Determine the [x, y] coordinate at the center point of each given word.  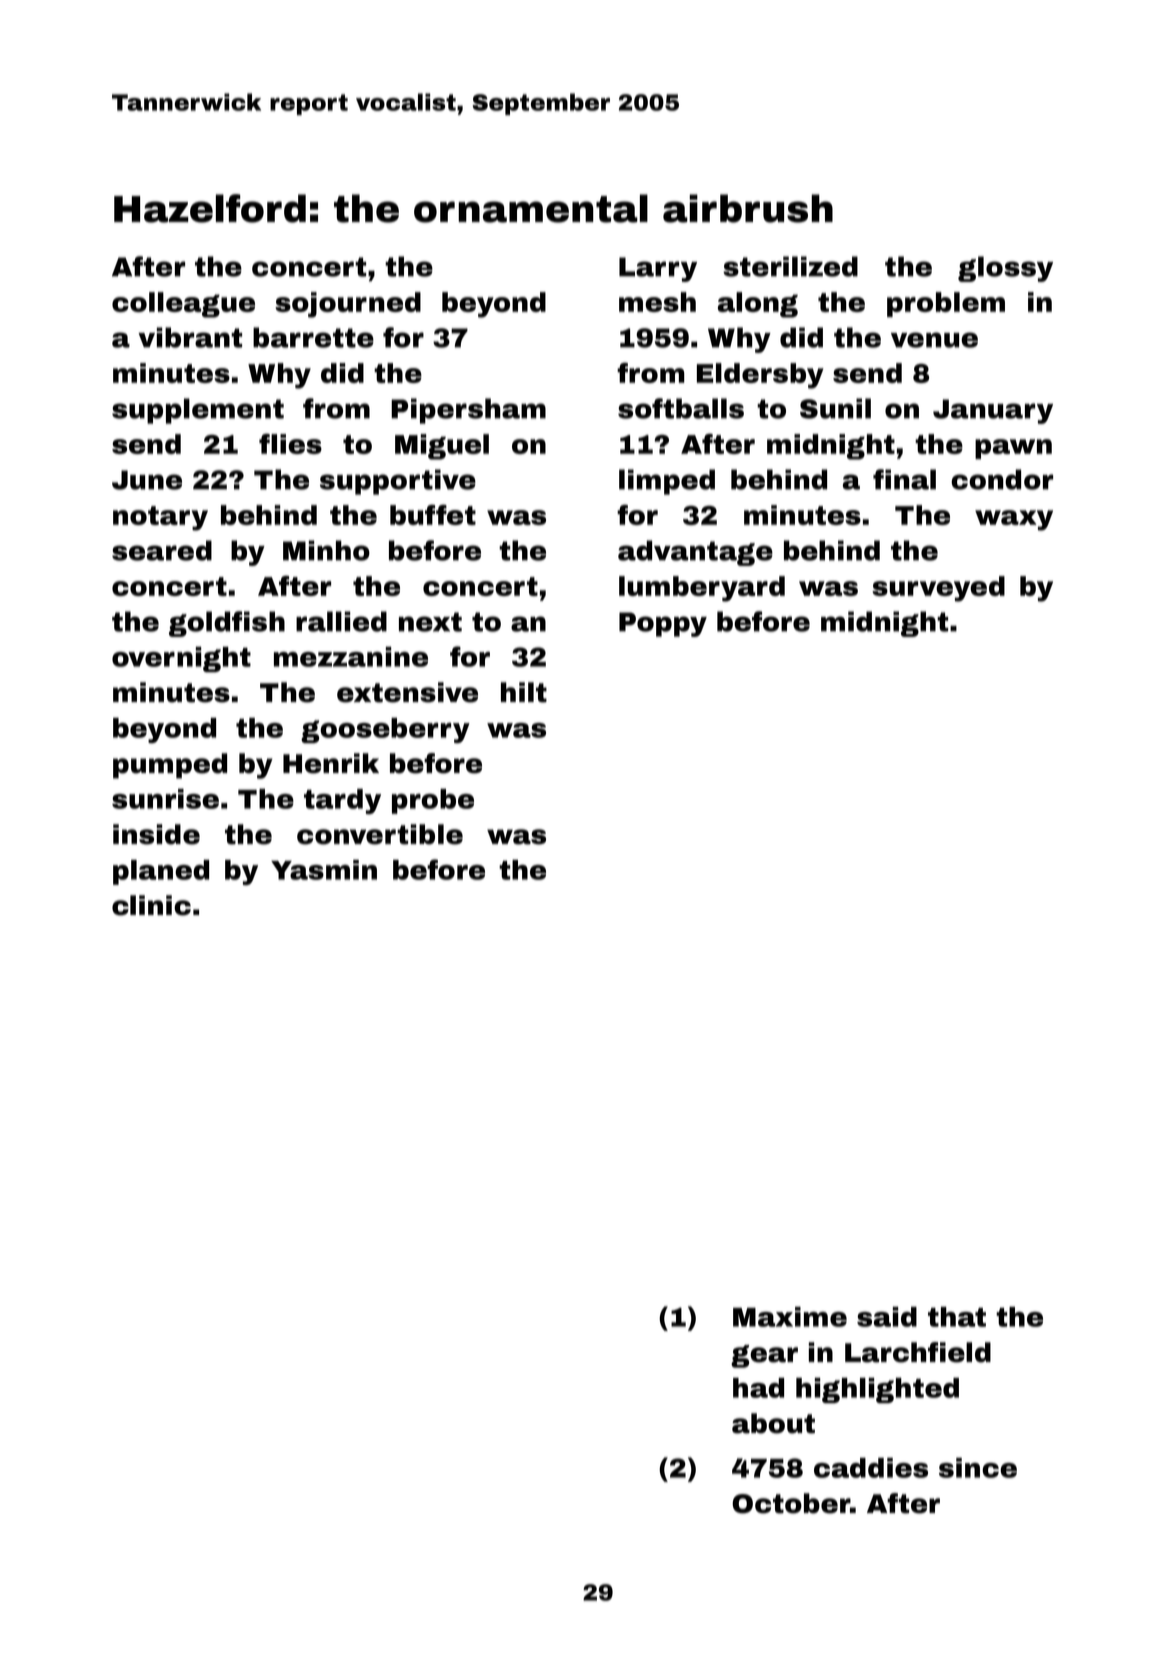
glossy [1005, 269]
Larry [658, 269]
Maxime [790, 1317]
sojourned [348, 305]
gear [764, 1356]
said [887, 1317]
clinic [151, 905]
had [758, 1388]
